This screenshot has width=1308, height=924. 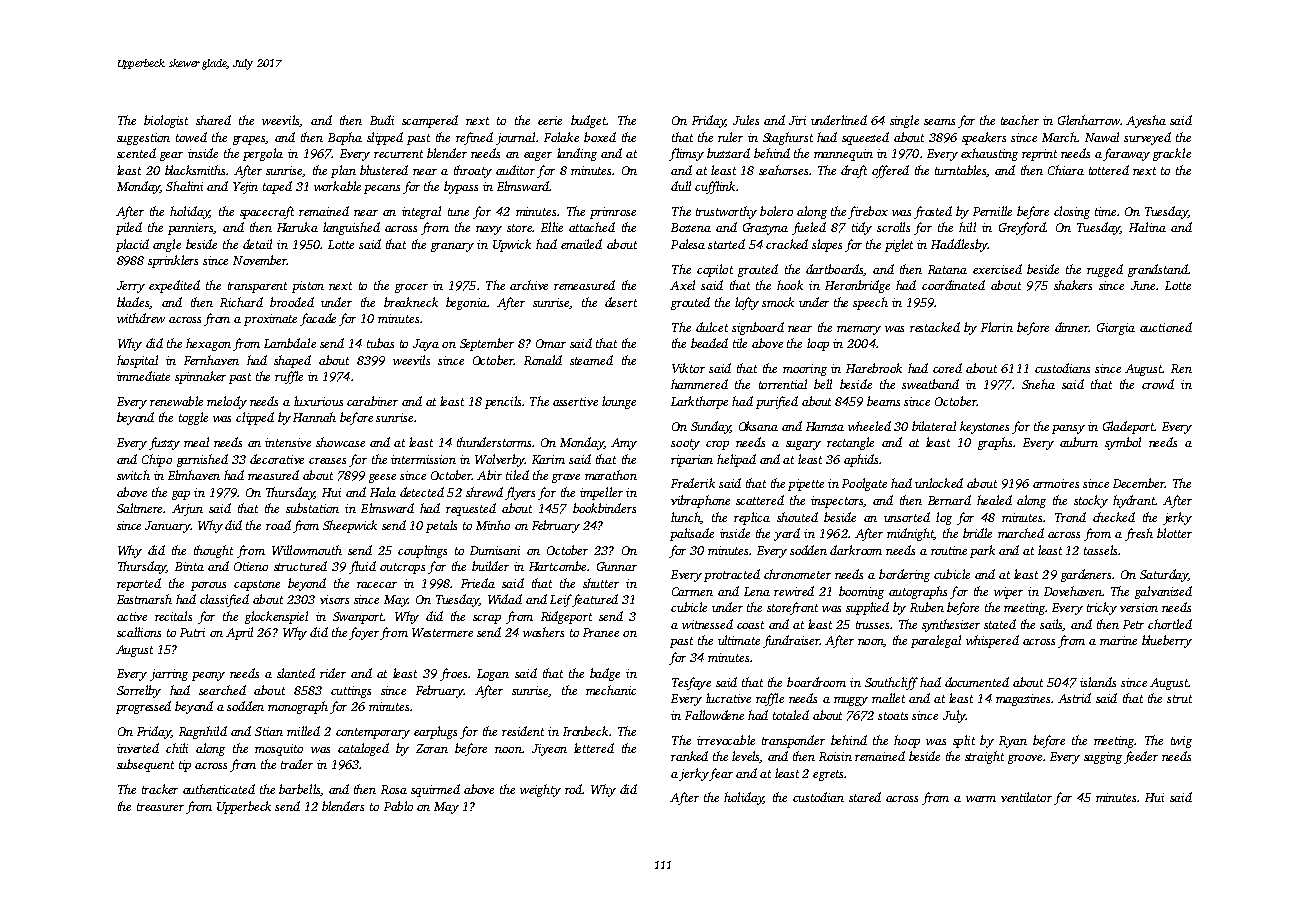 What do you see at coordinates (227, 402) in the screenshot?
I see `melody` at bounding box center [227, 402].
